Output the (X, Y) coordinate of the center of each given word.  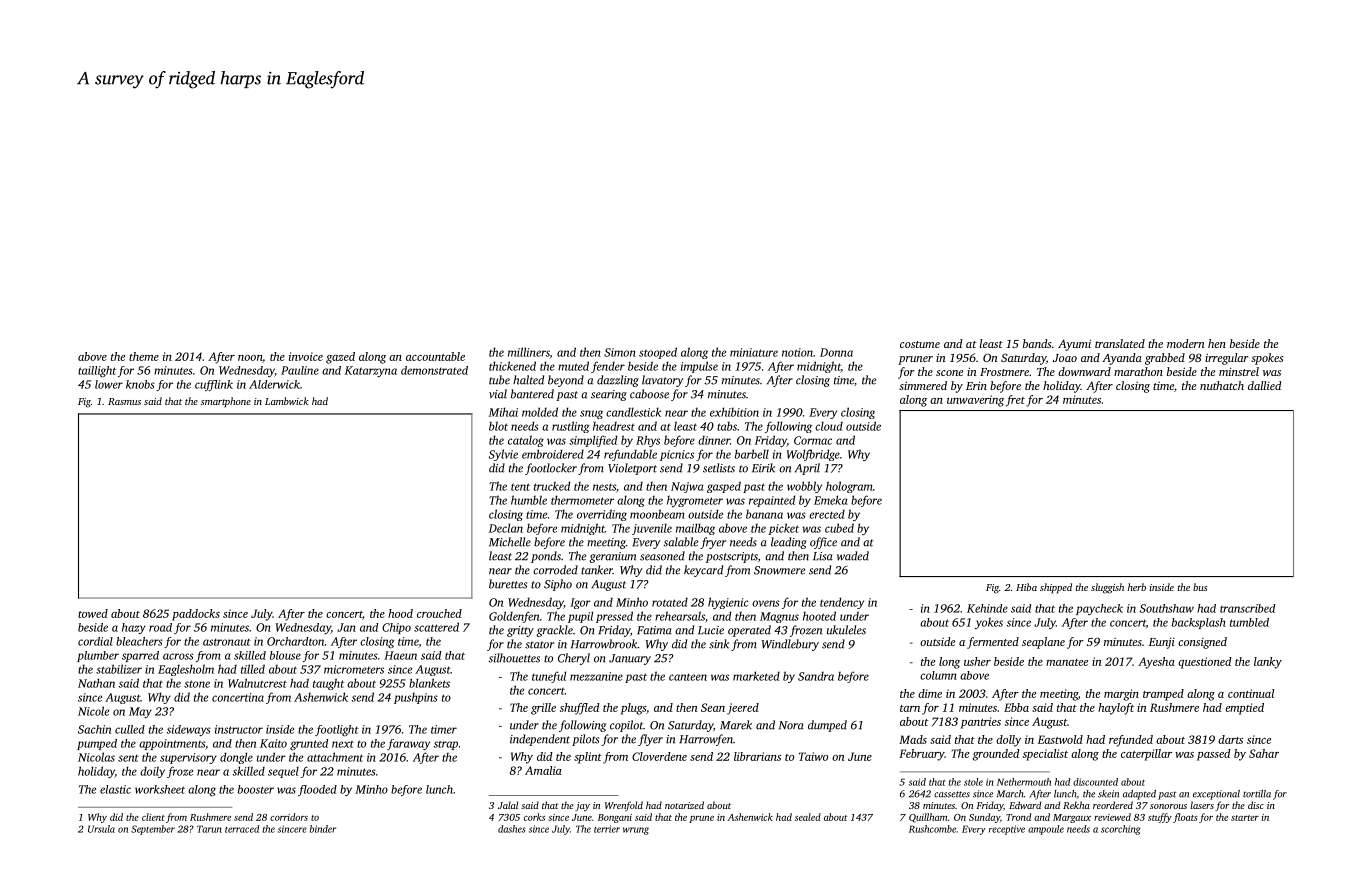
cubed (839, 528)
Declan (506, 528)
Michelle (510, 542)
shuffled (580, 709)
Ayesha (1156, 663)
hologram (849, 487)
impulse (699, 367)
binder (323, 829)
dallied (1265, 385)
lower (109, 384)
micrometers (354, 669)
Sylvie (503, 455)
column (938, 675)
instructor (239, 729)
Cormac (813, 440)
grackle (554, 631)
